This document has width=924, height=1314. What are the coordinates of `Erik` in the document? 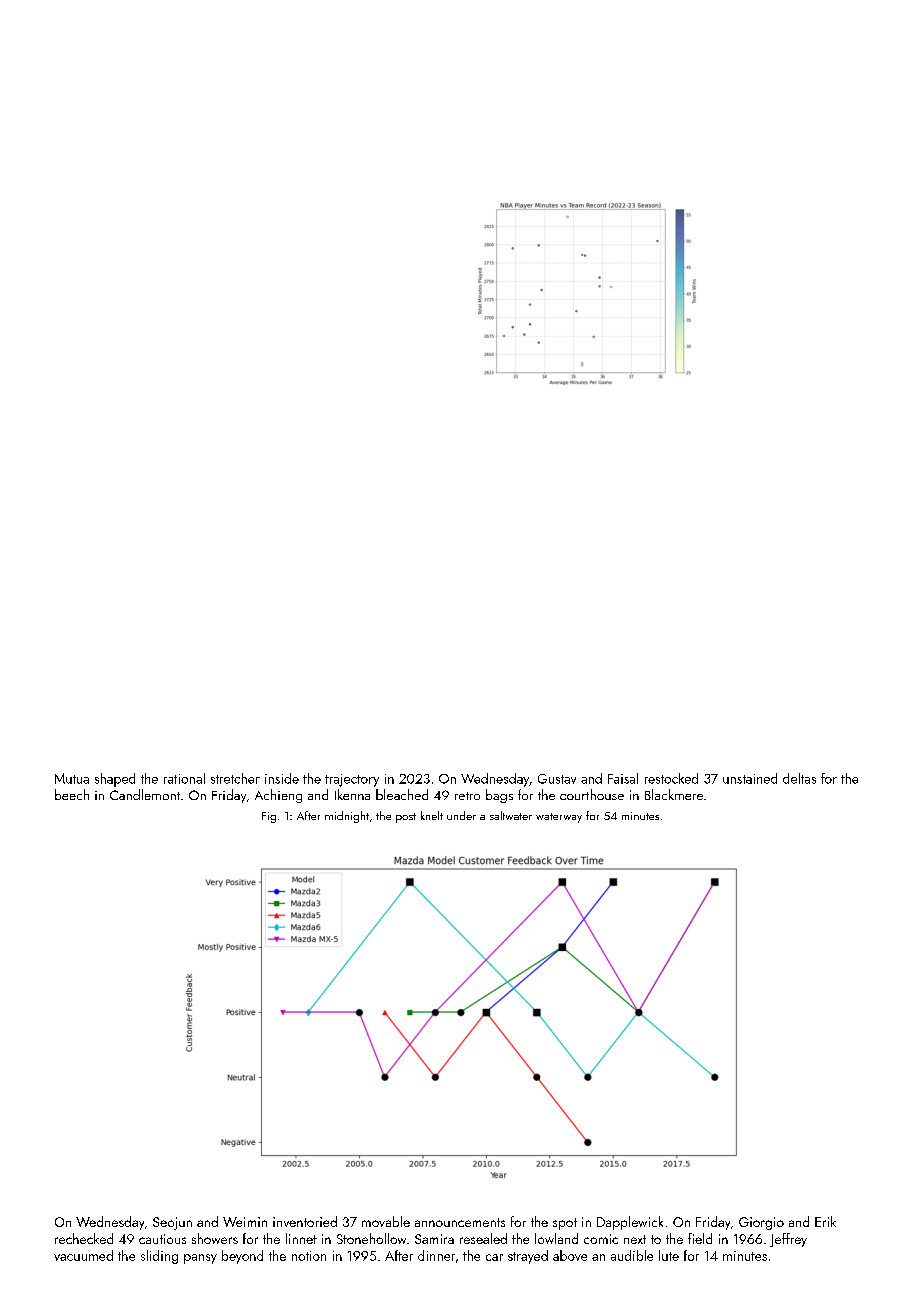 It's located at (825, 1221).
